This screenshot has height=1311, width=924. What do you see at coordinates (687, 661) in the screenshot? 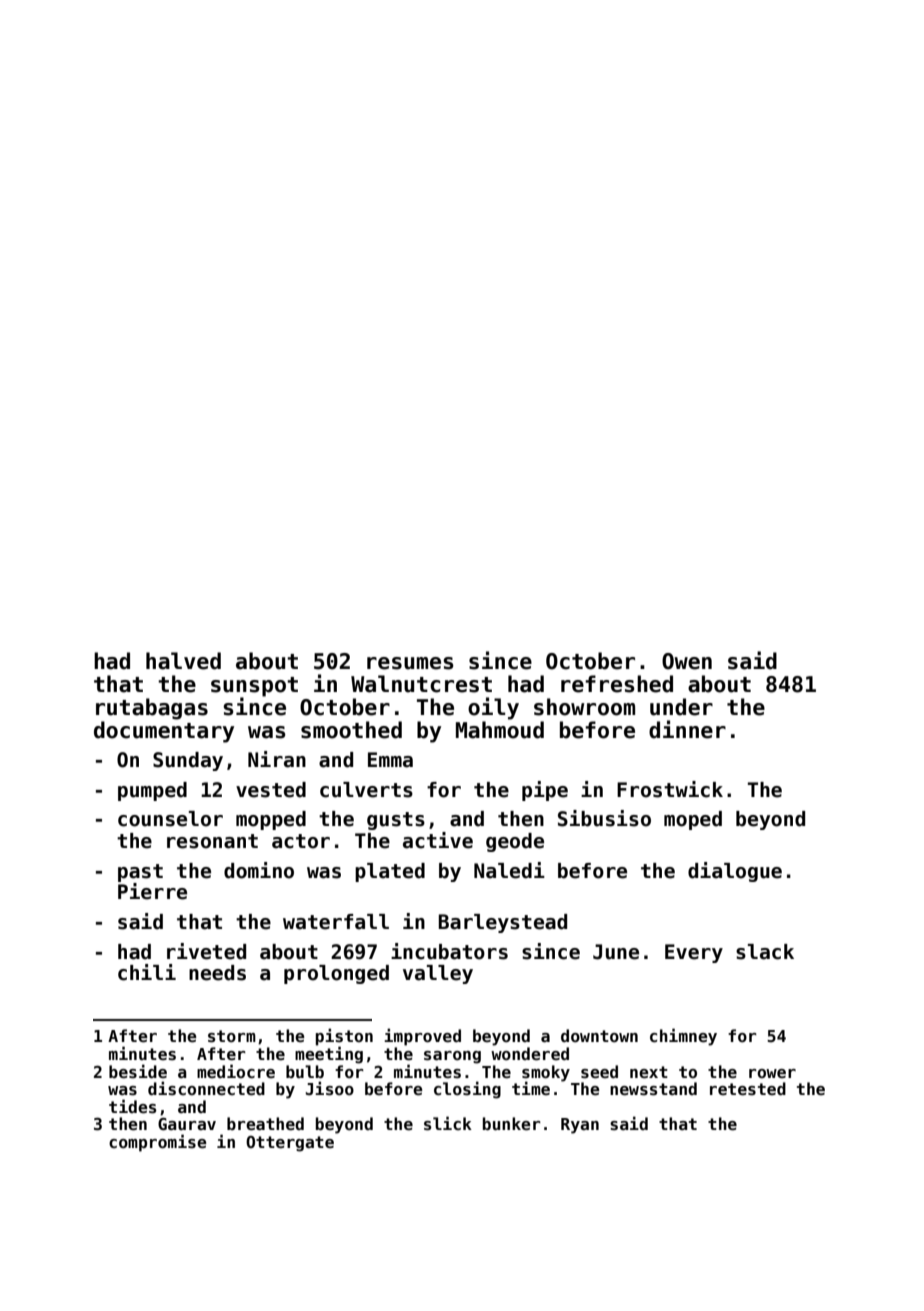
I see `Owen` at bounding box center [687, 661].
